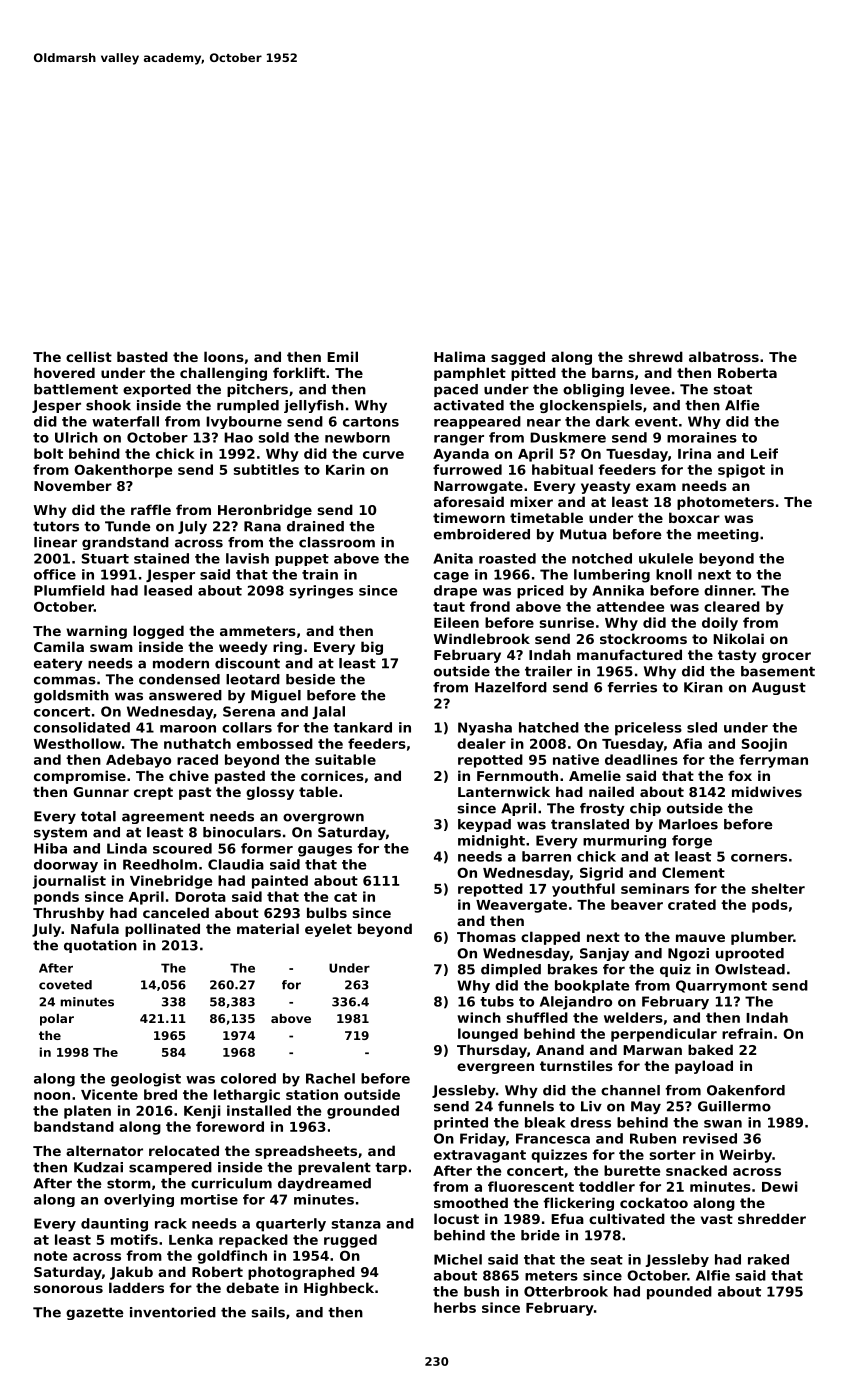 The width and height of the screenshot is (849, 1400). I want to click on loons, so click(224, 356).
